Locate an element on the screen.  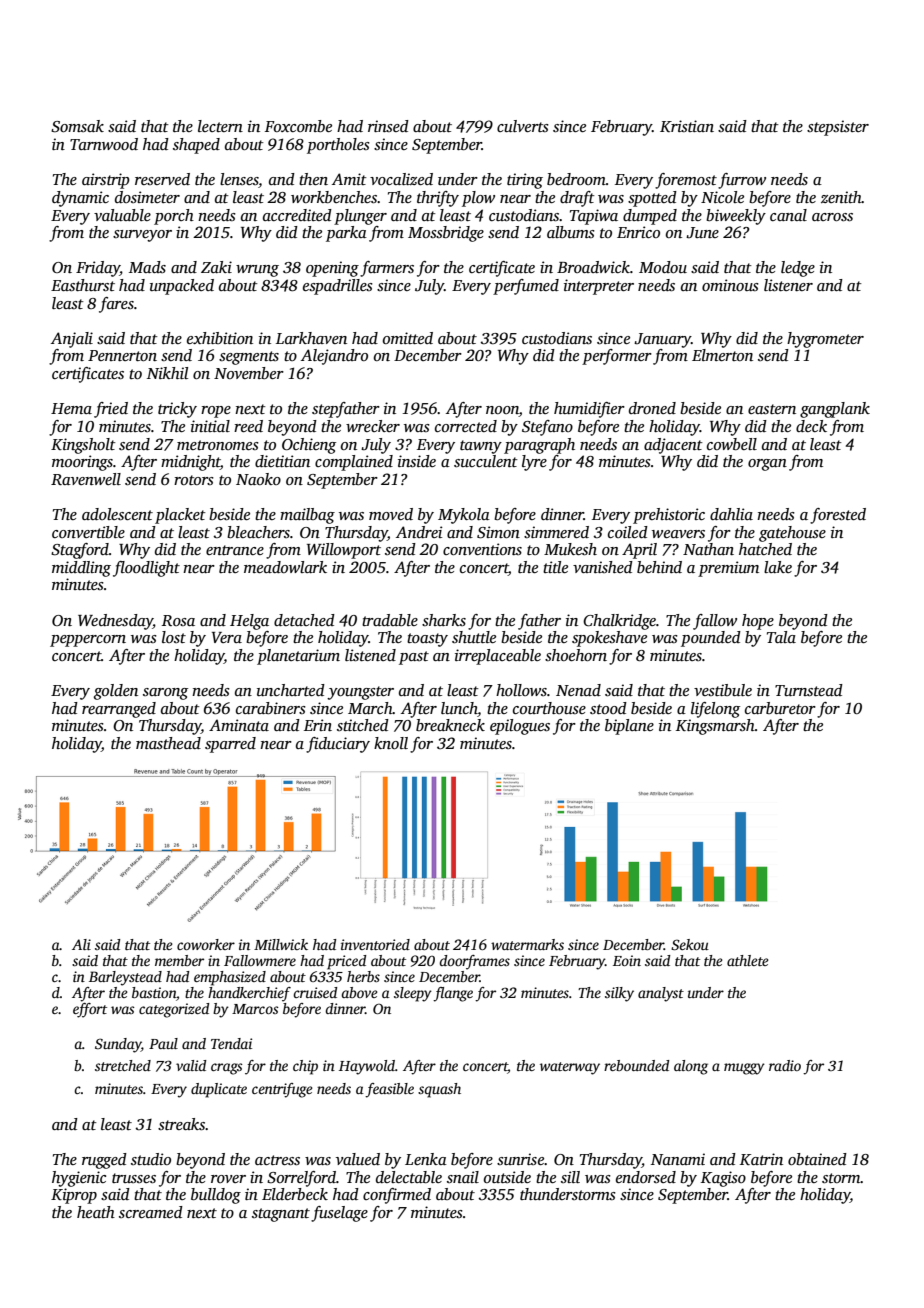
lectern is located at coordinates (220, 126).
